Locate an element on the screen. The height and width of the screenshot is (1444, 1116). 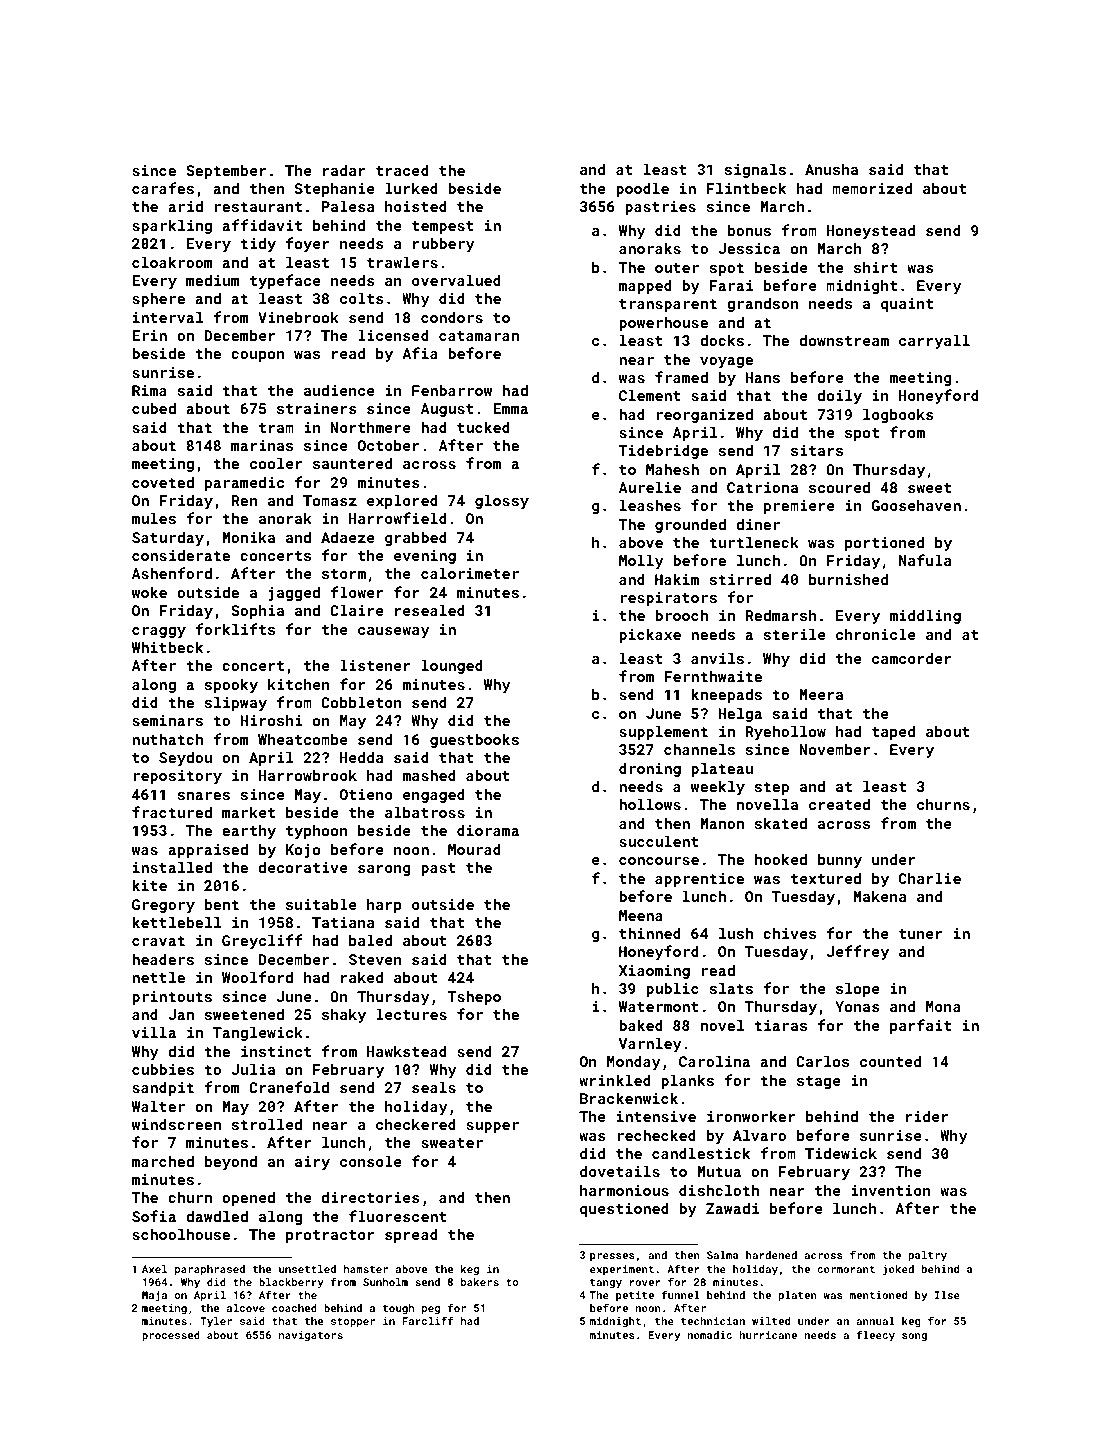
Wheatcombe is located at coordinates (303, 739).
